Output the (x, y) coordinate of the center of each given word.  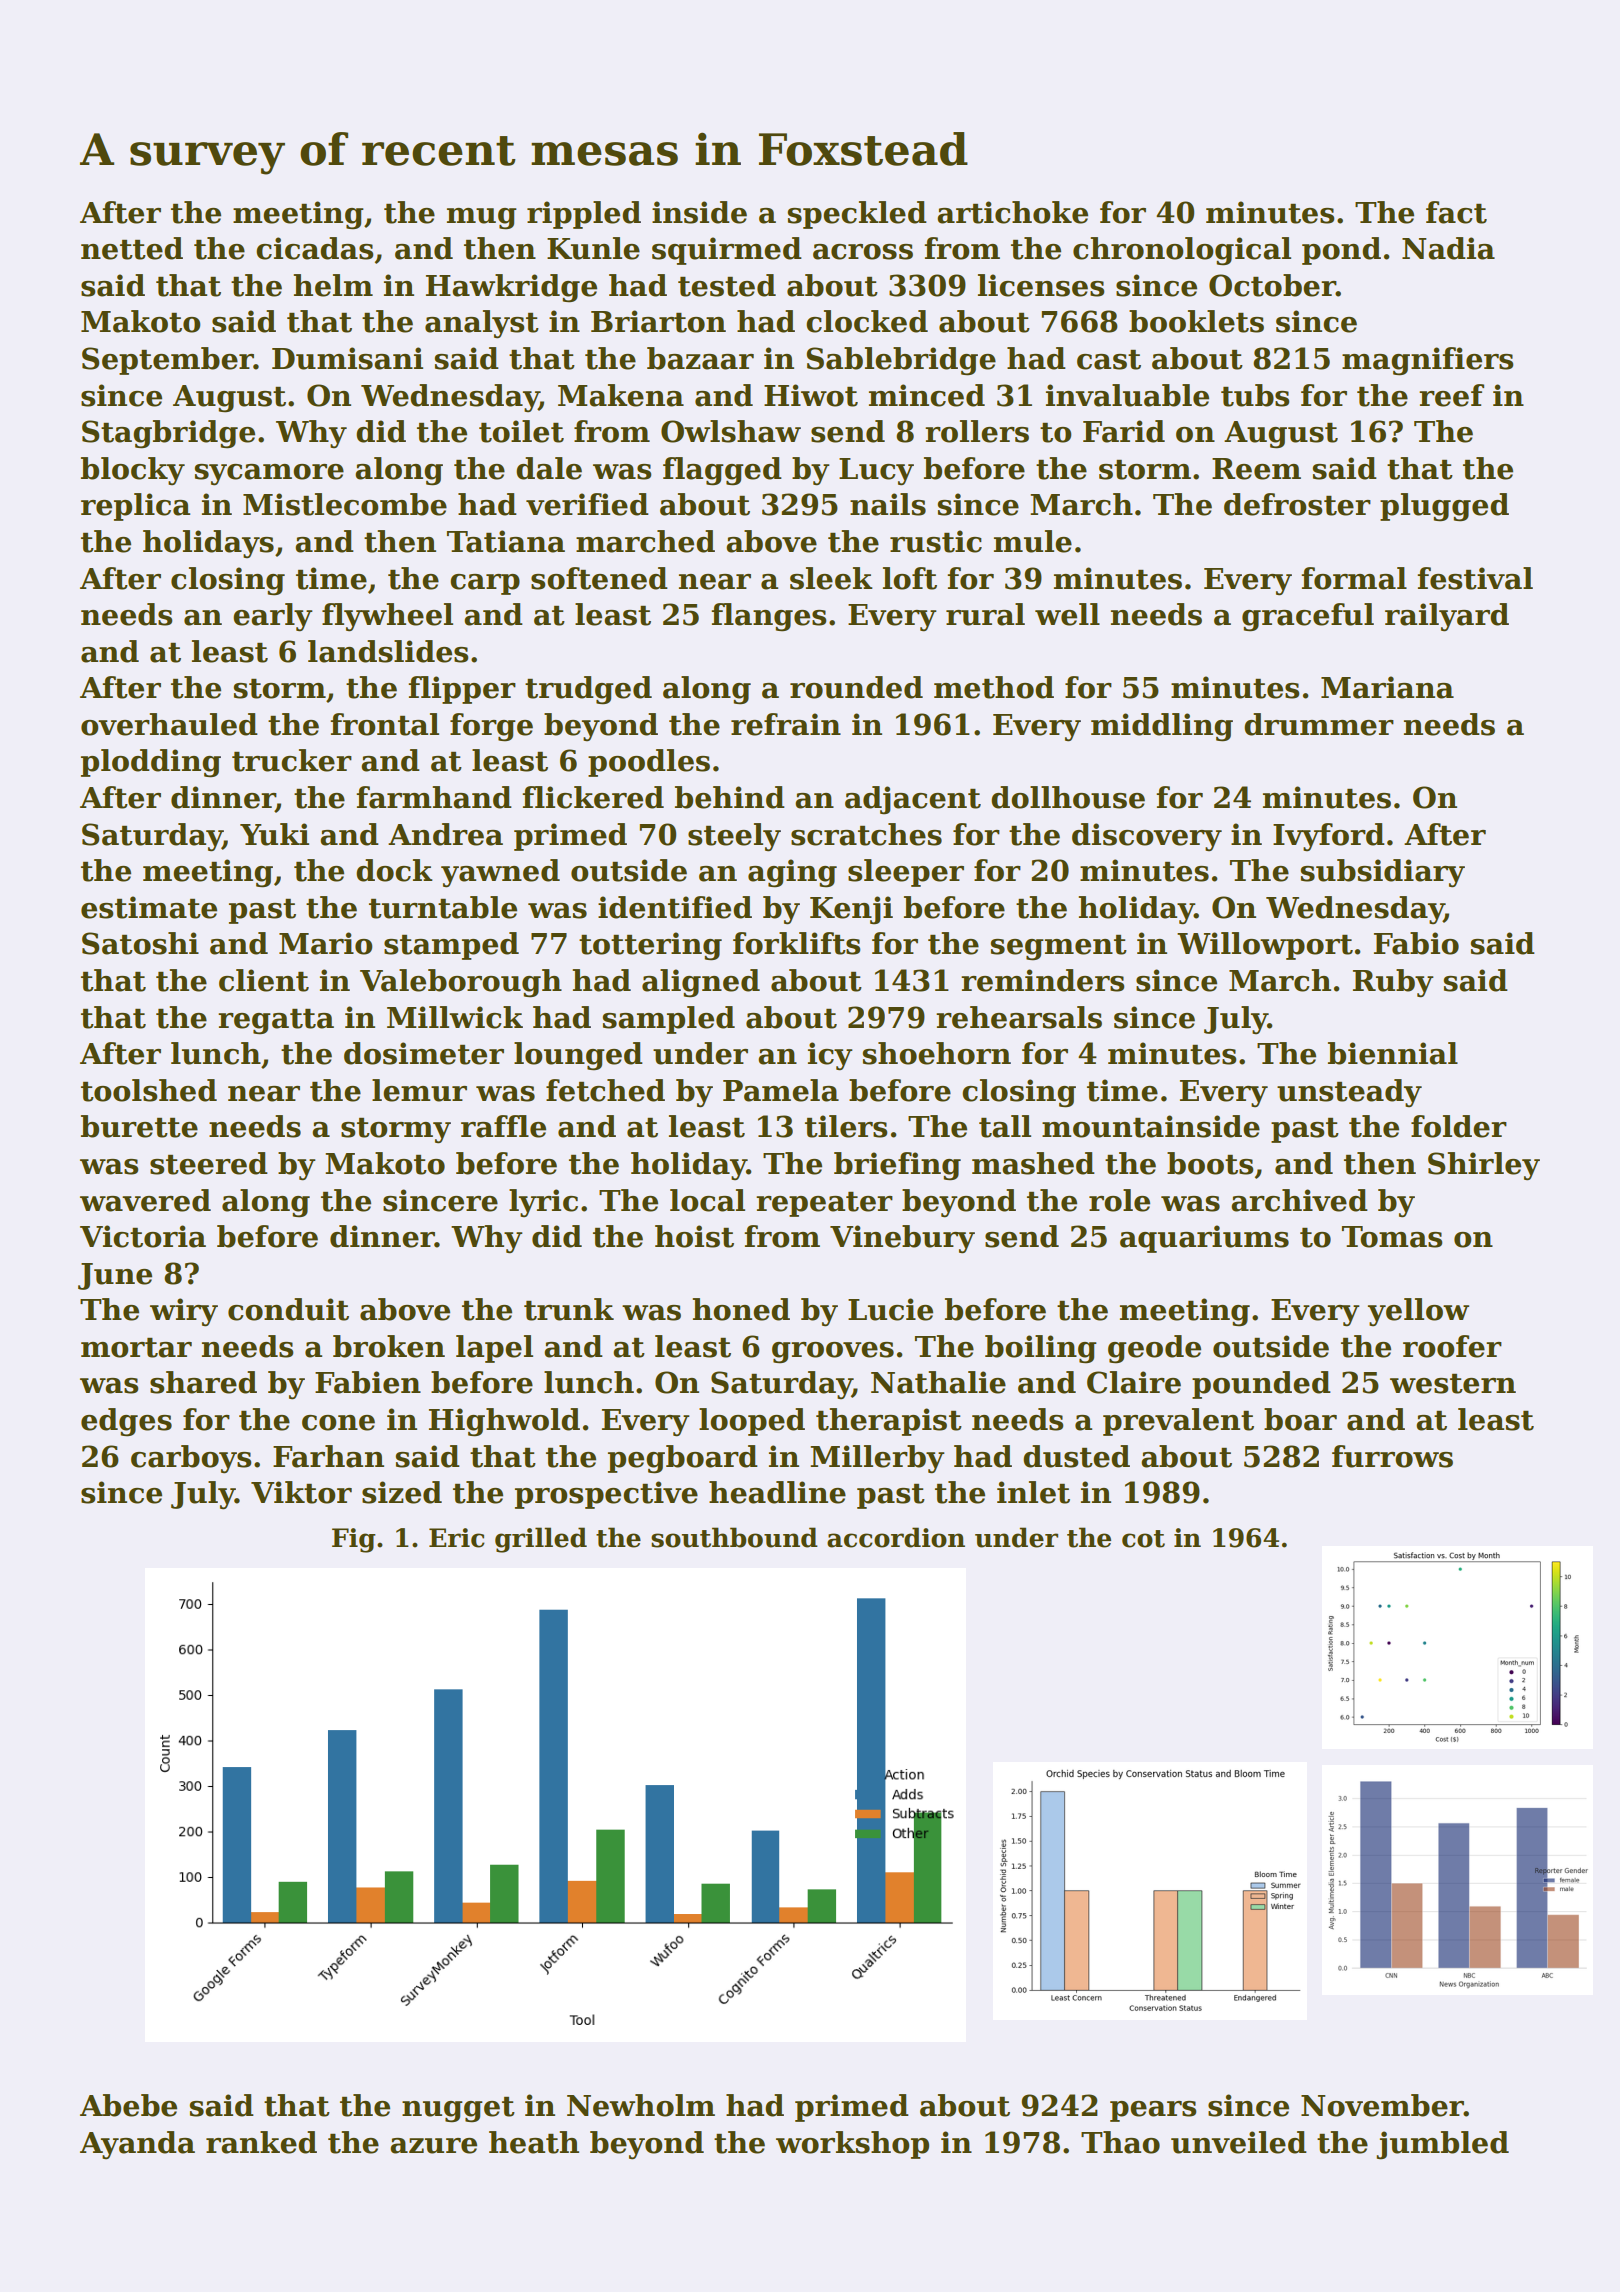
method (994, 687)
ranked (261, 2142)
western (1453, 1384)
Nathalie (938, 1382)
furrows (1392, 1456)
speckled (857, 215)
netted (132, 248)
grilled (541, 1540)
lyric (543, 1203)
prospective (606, 1495)
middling (1162, 727)
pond (1341, 251)
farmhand (434, 797)
